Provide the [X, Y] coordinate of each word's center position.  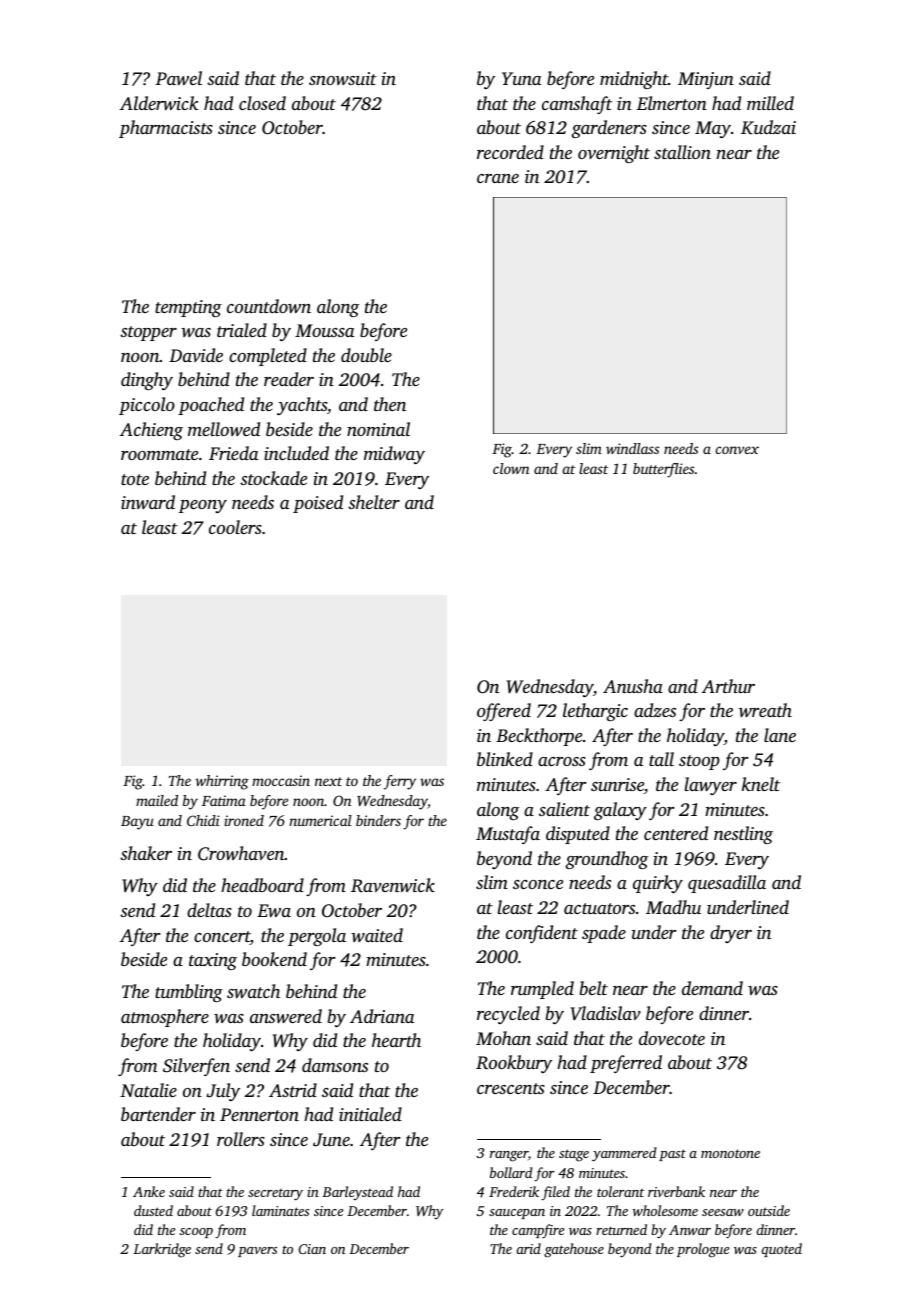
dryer [731, 934]
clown [511, 468]
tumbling [189, 993]
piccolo [147, 406]
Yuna [521, 78]
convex [737, 450]
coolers [235, 527]
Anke [149, 1191]
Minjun [706, 80]
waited [377, 935]
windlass [632, 448]
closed [262, 103]
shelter [374, 502]
